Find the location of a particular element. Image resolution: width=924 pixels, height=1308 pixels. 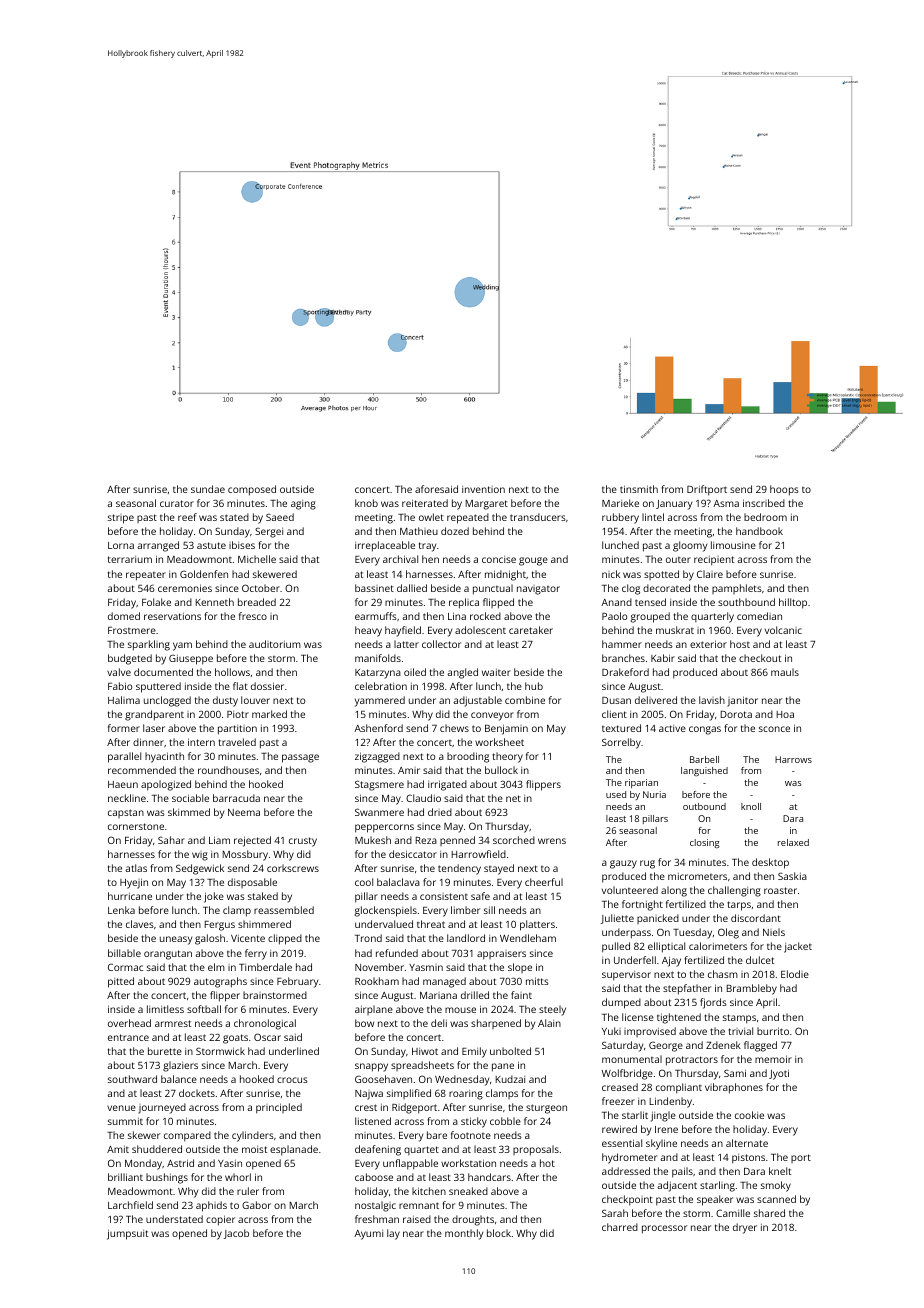

adjustable is located at coordinates (478, 701).
